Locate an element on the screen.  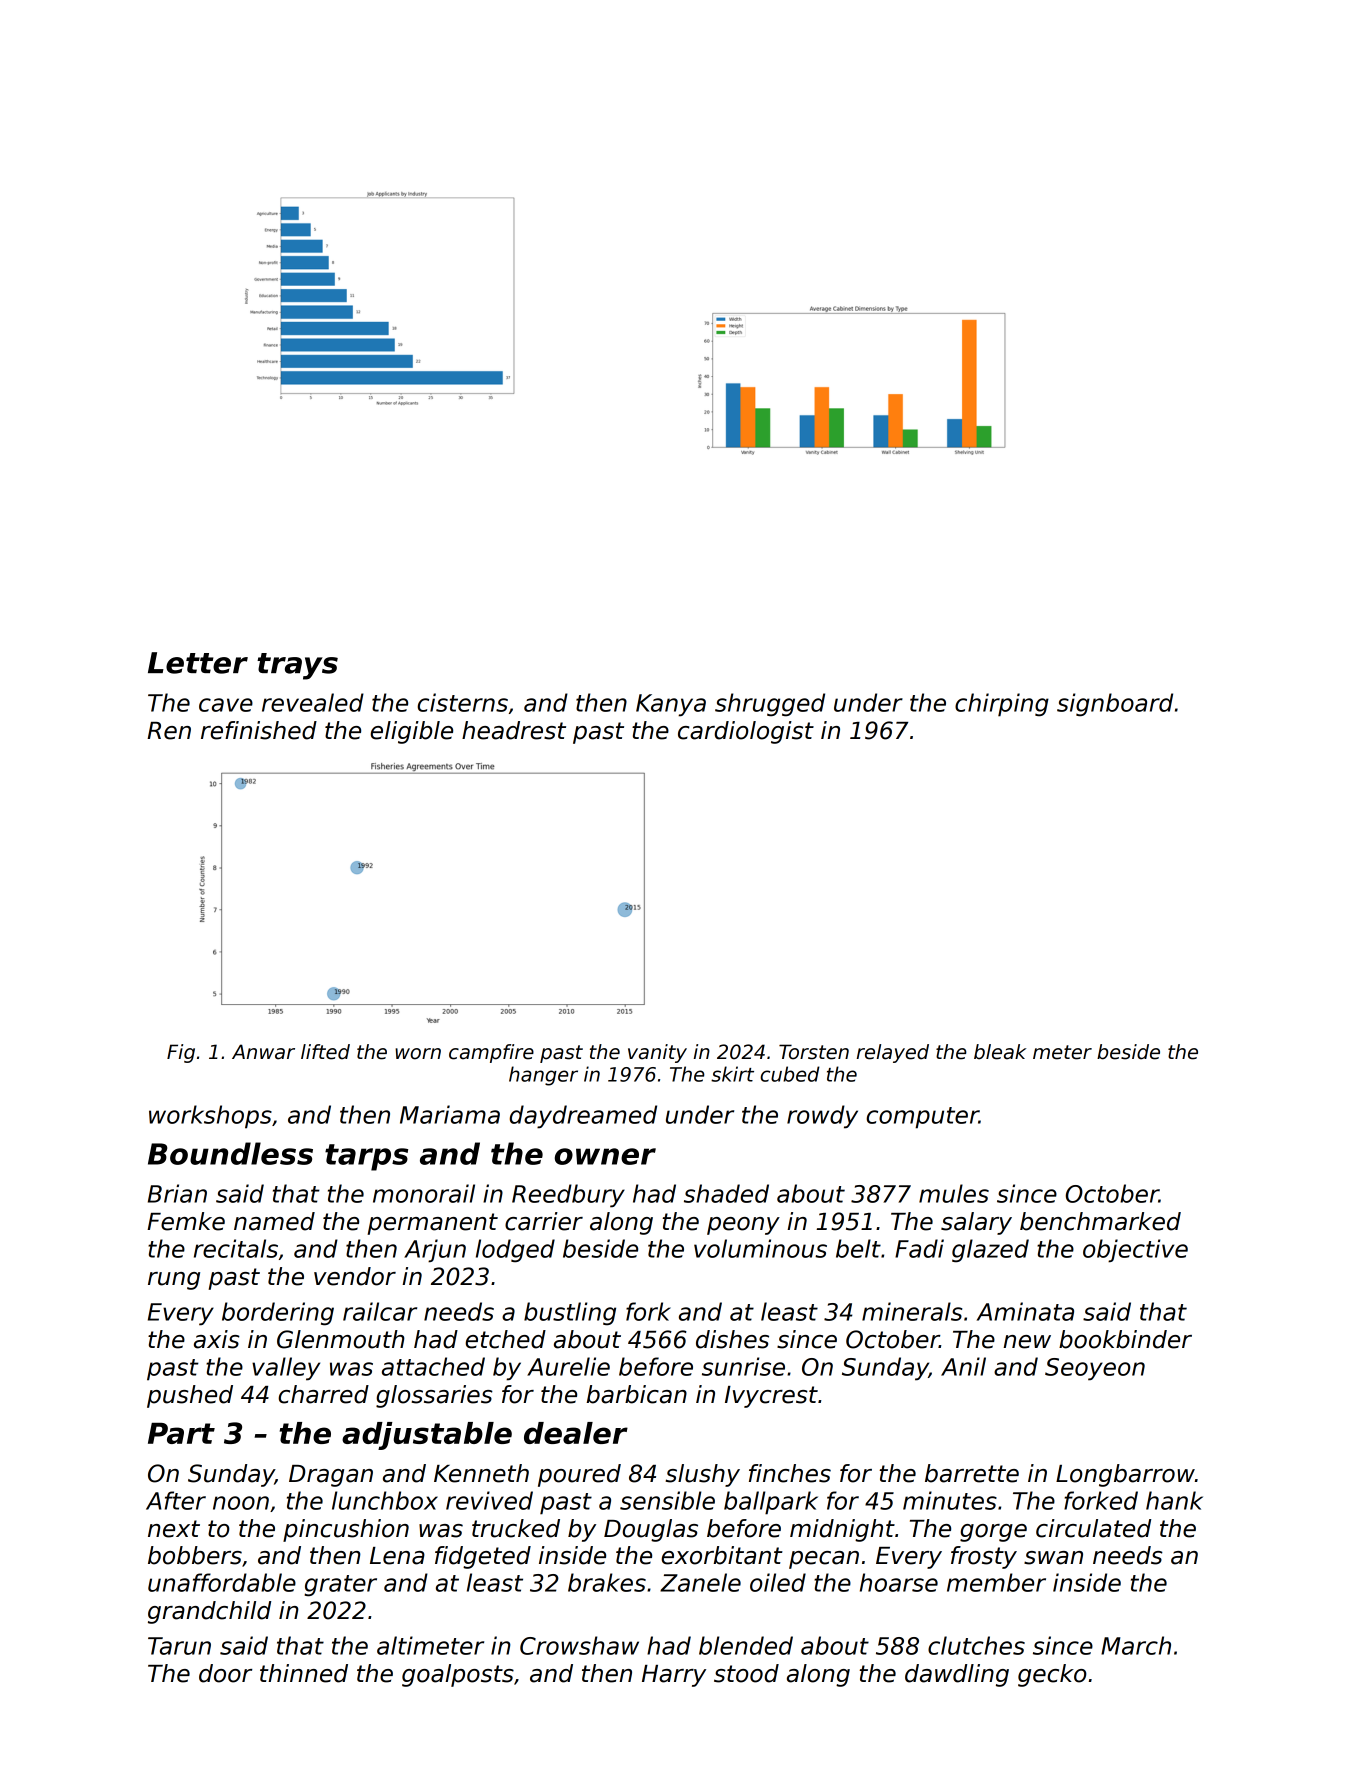
benchmarked is located at coordinates (1100, 1221).
